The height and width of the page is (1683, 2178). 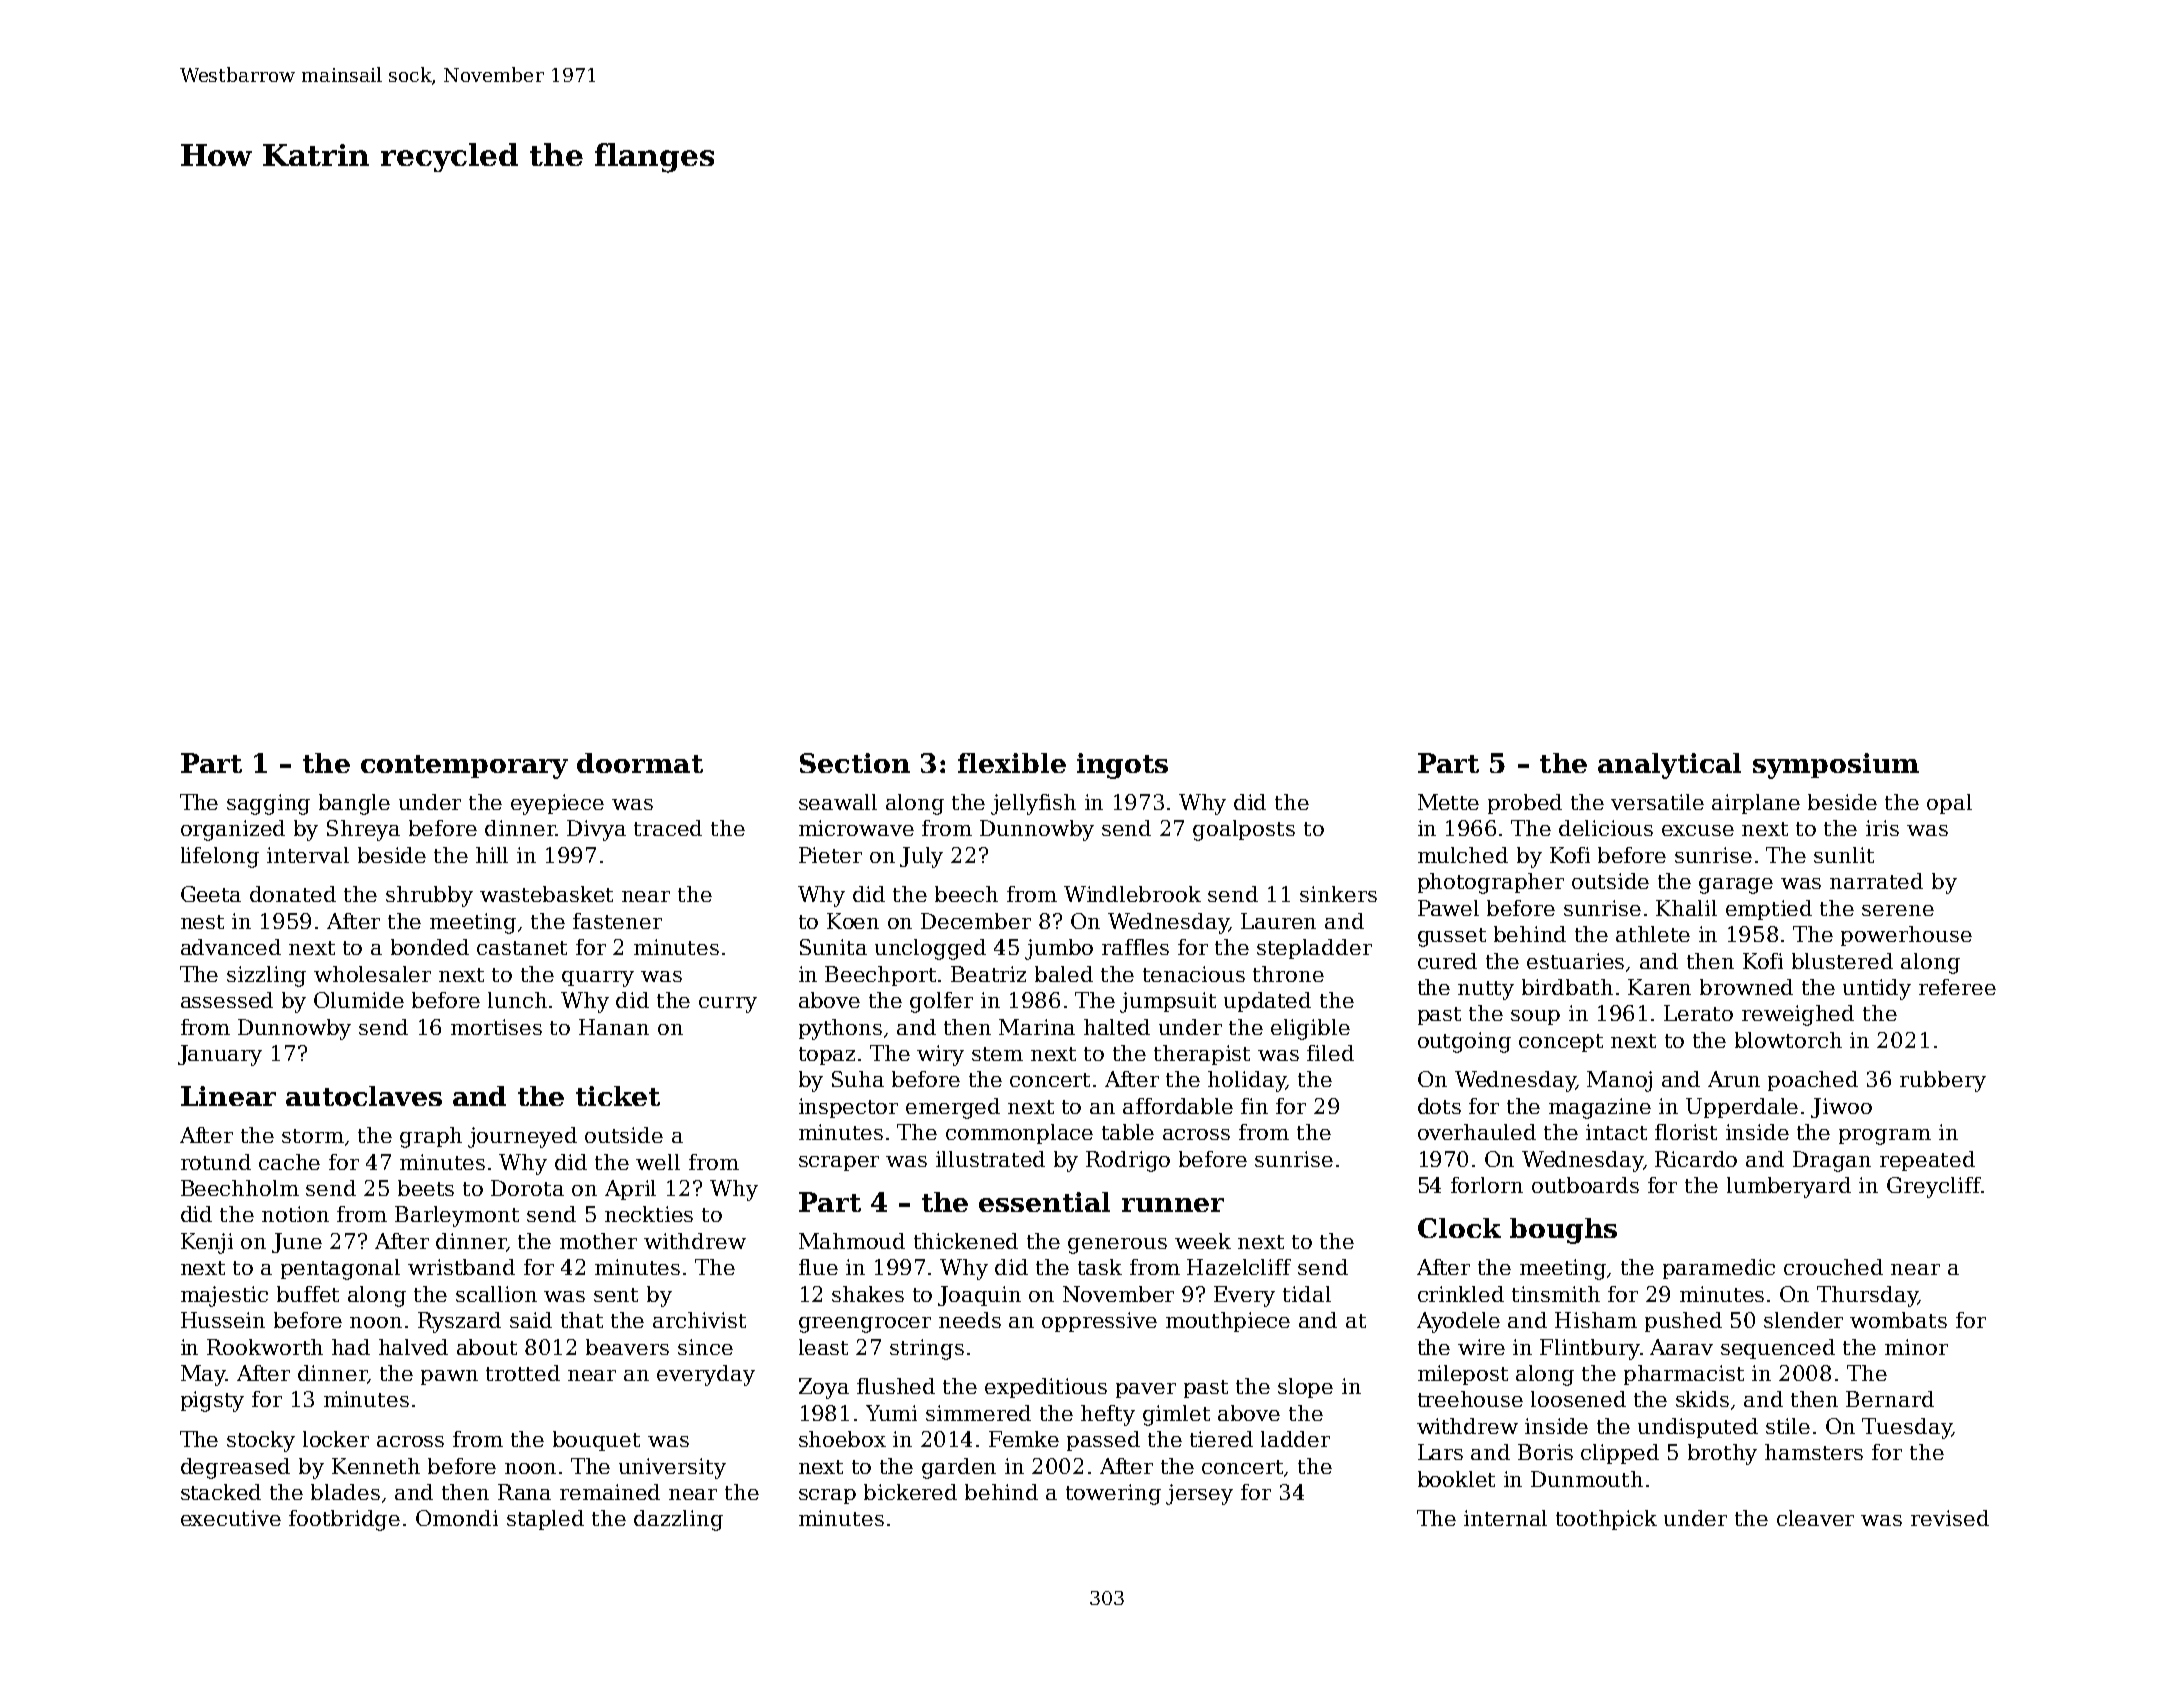 I want to click on analytical, so click(x=1669, y=766).
